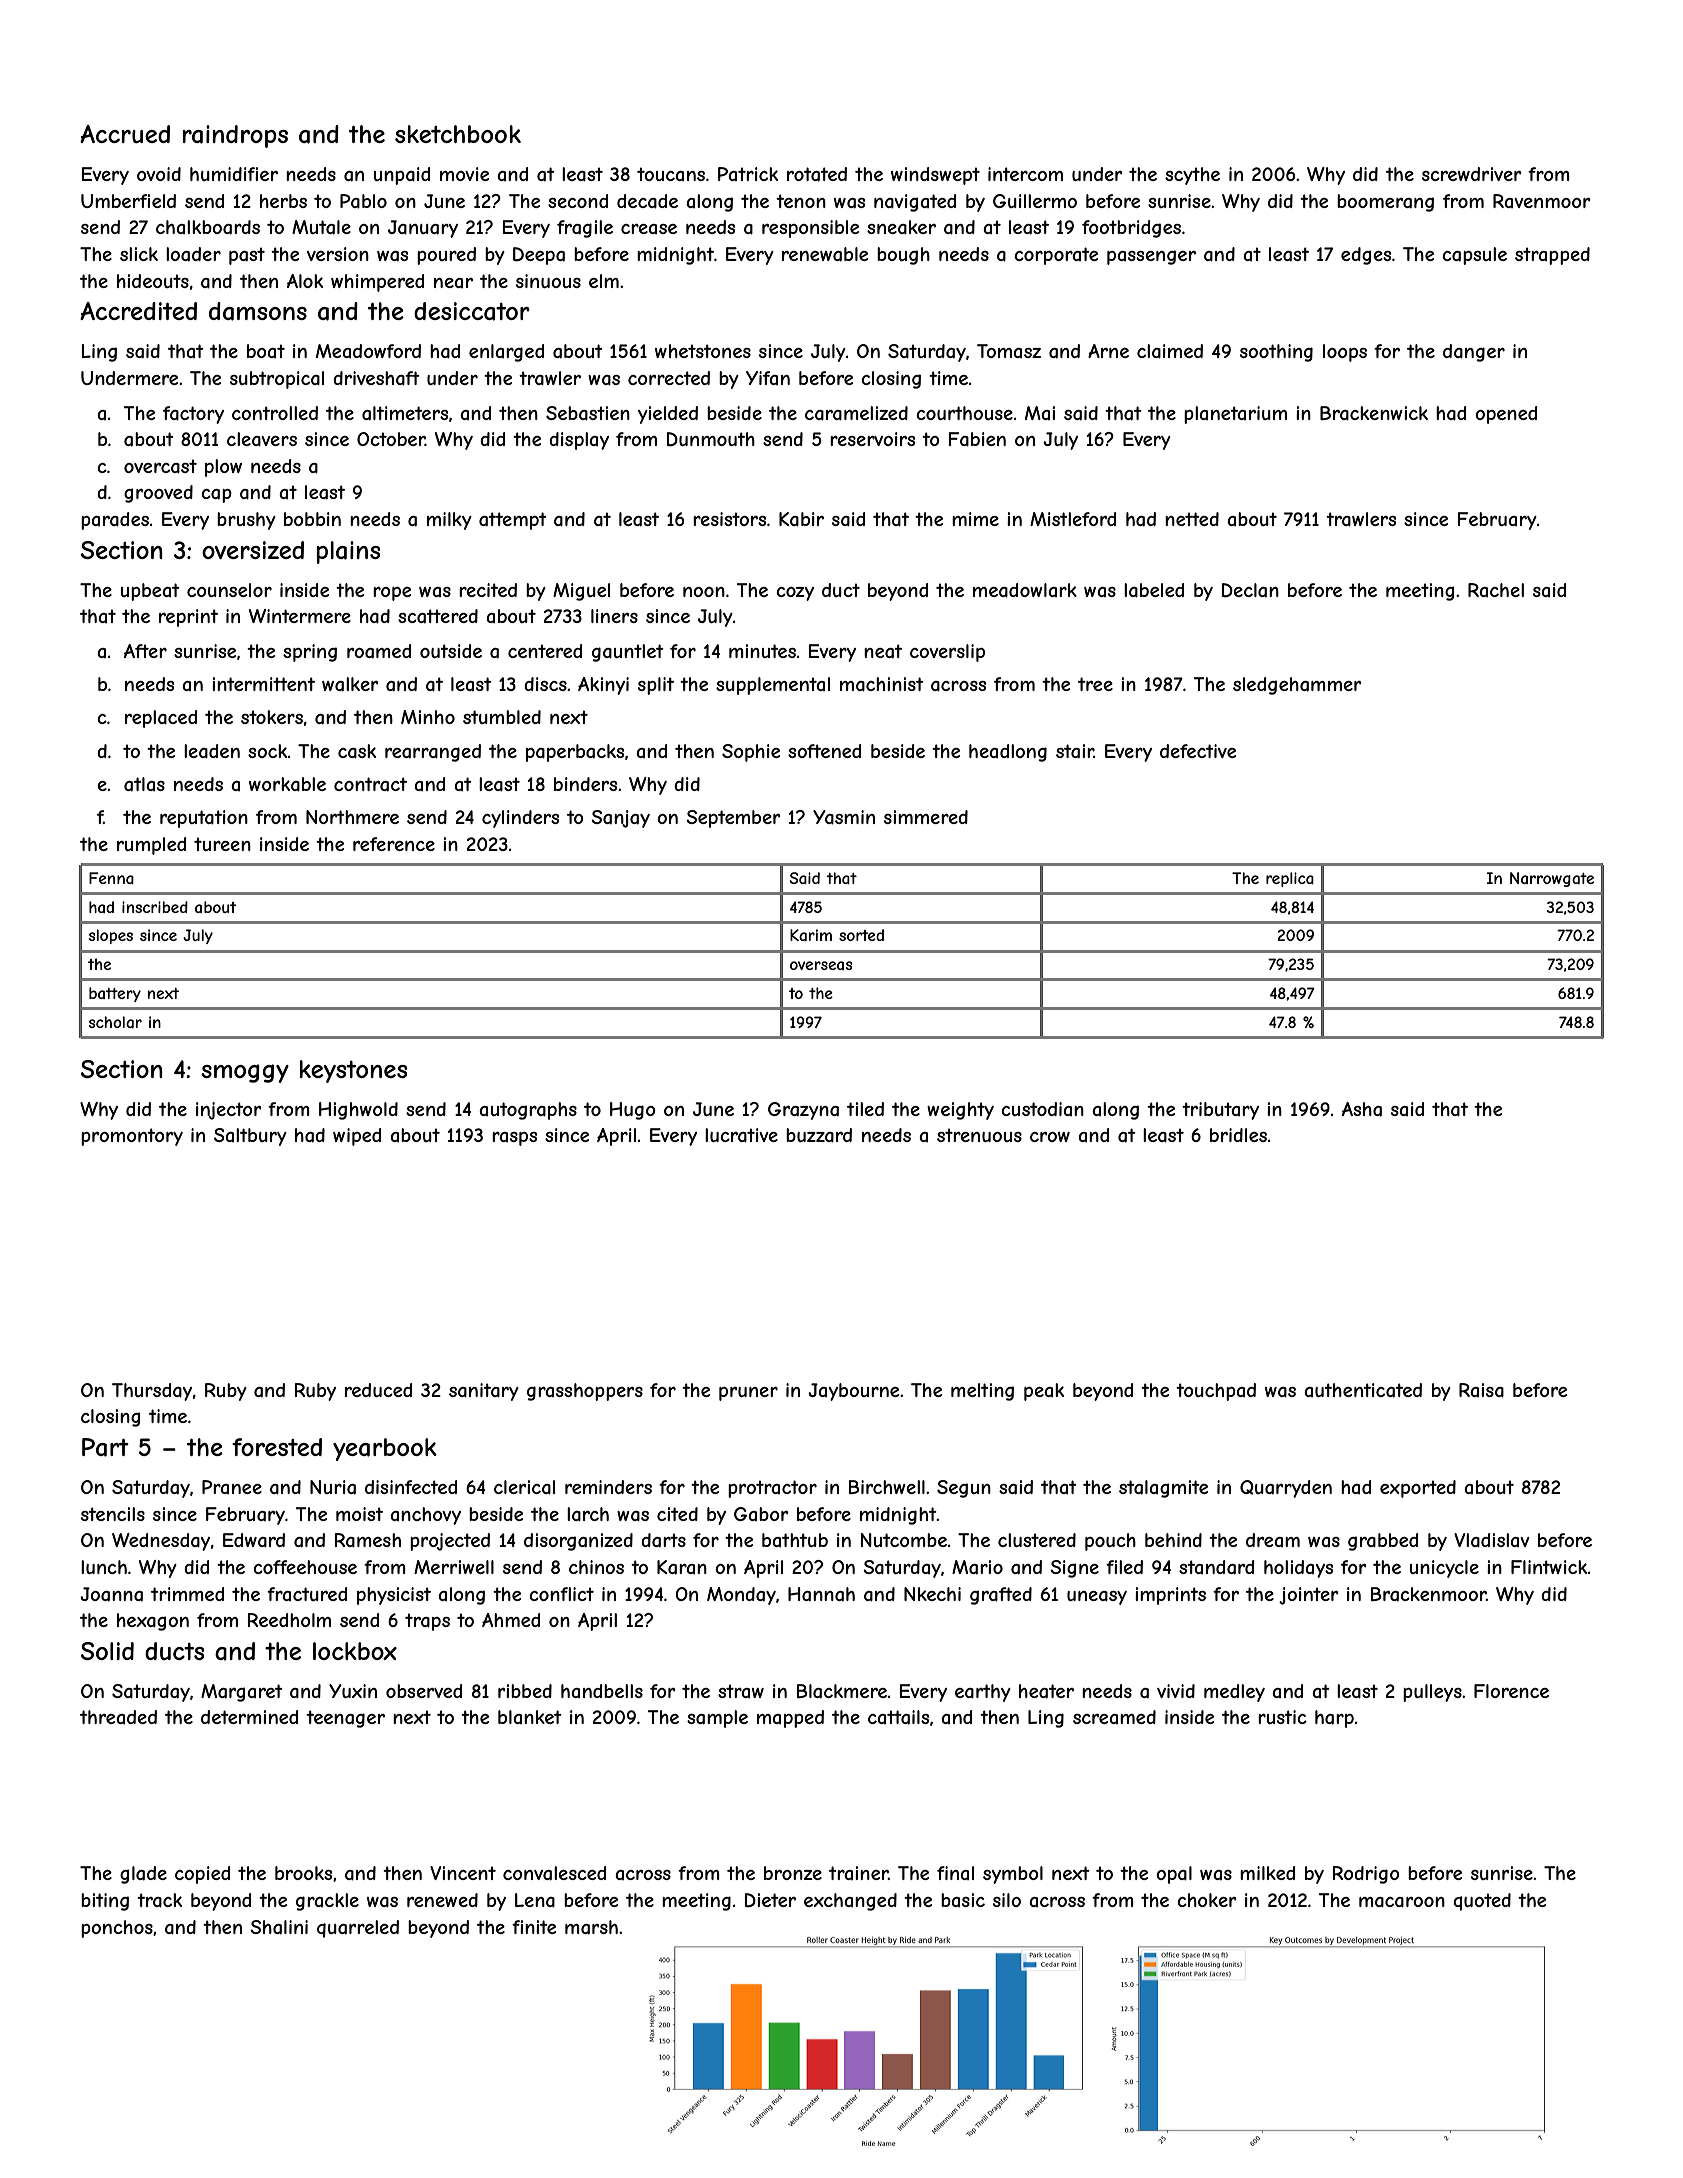  What do you see at coordinates (1481, 1390) in the page?
I see `Raisa` at bounding box center [1481, 1390].
